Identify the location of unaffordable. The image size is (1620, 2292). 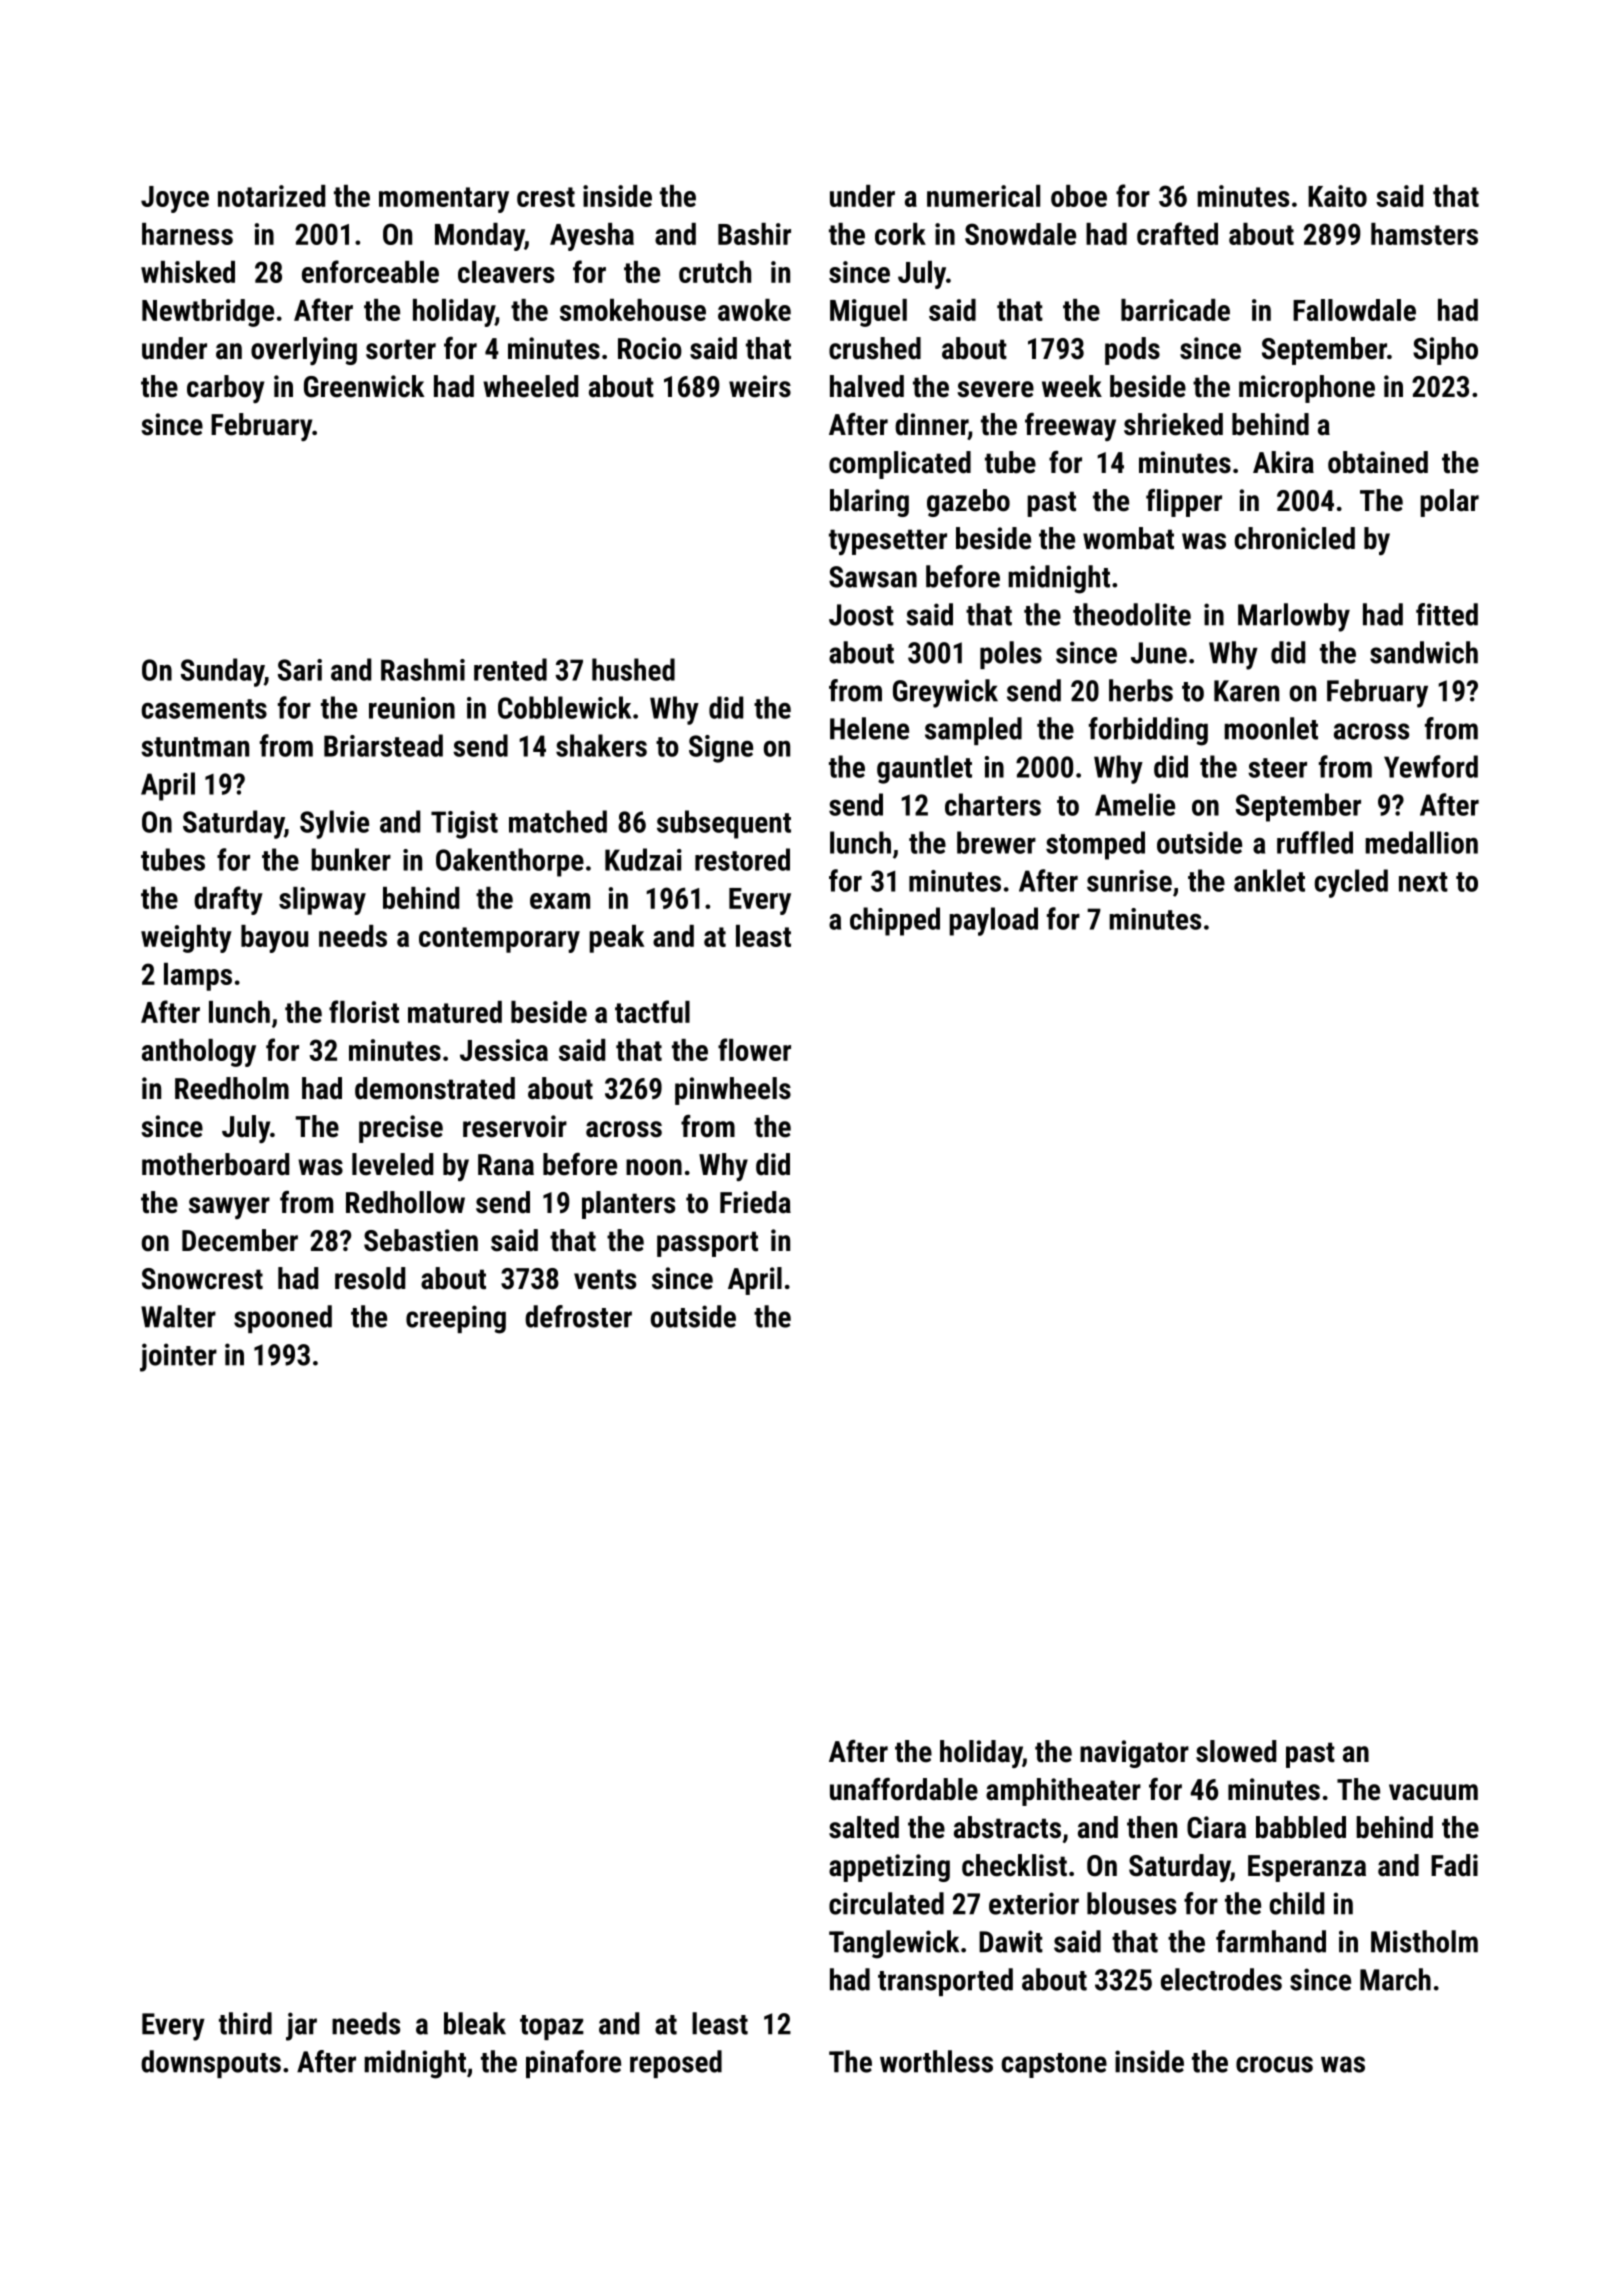
(904, 1789).
